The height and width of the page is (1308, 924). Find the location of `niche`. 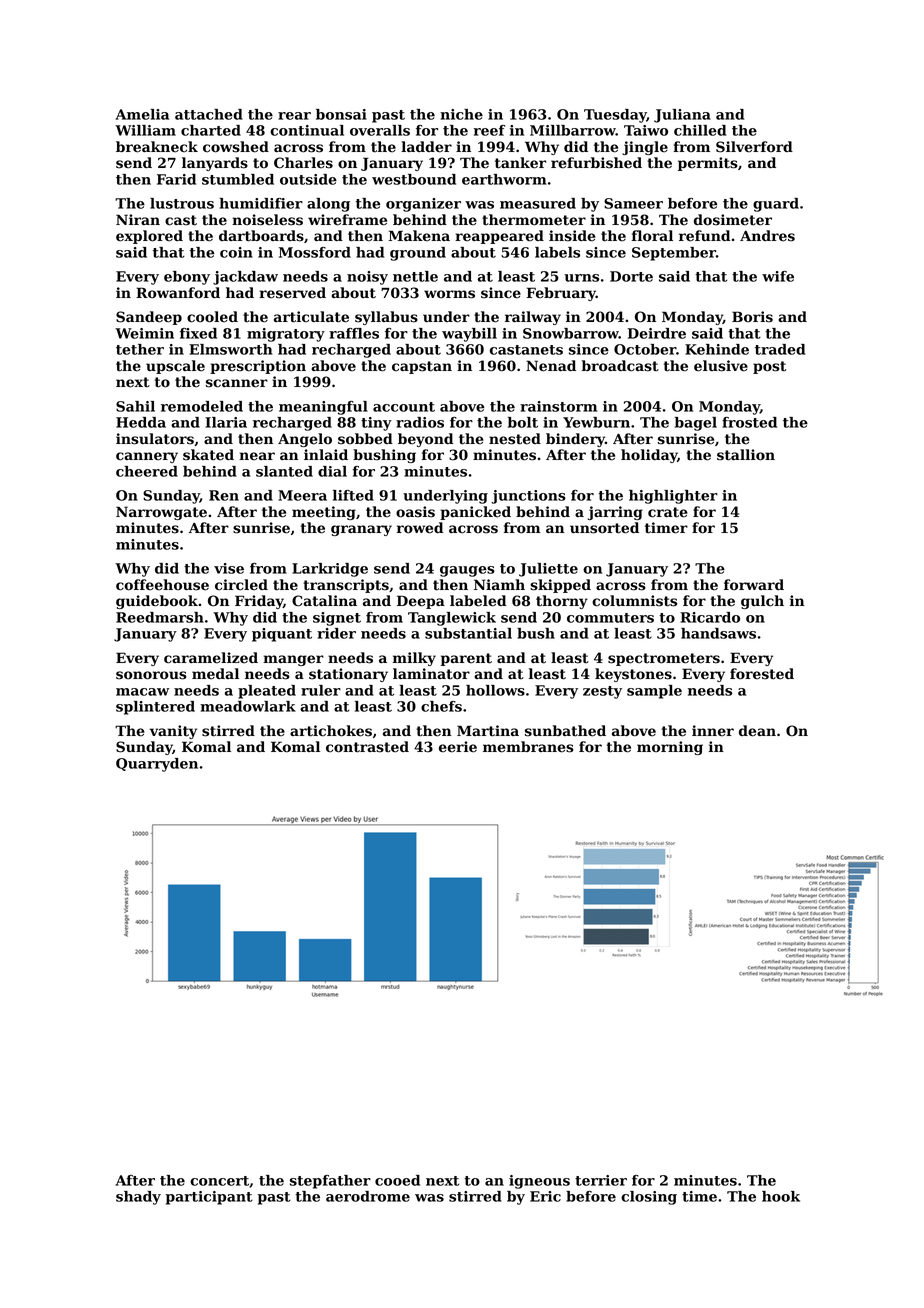

niche is located at coordinates (461, 114).
